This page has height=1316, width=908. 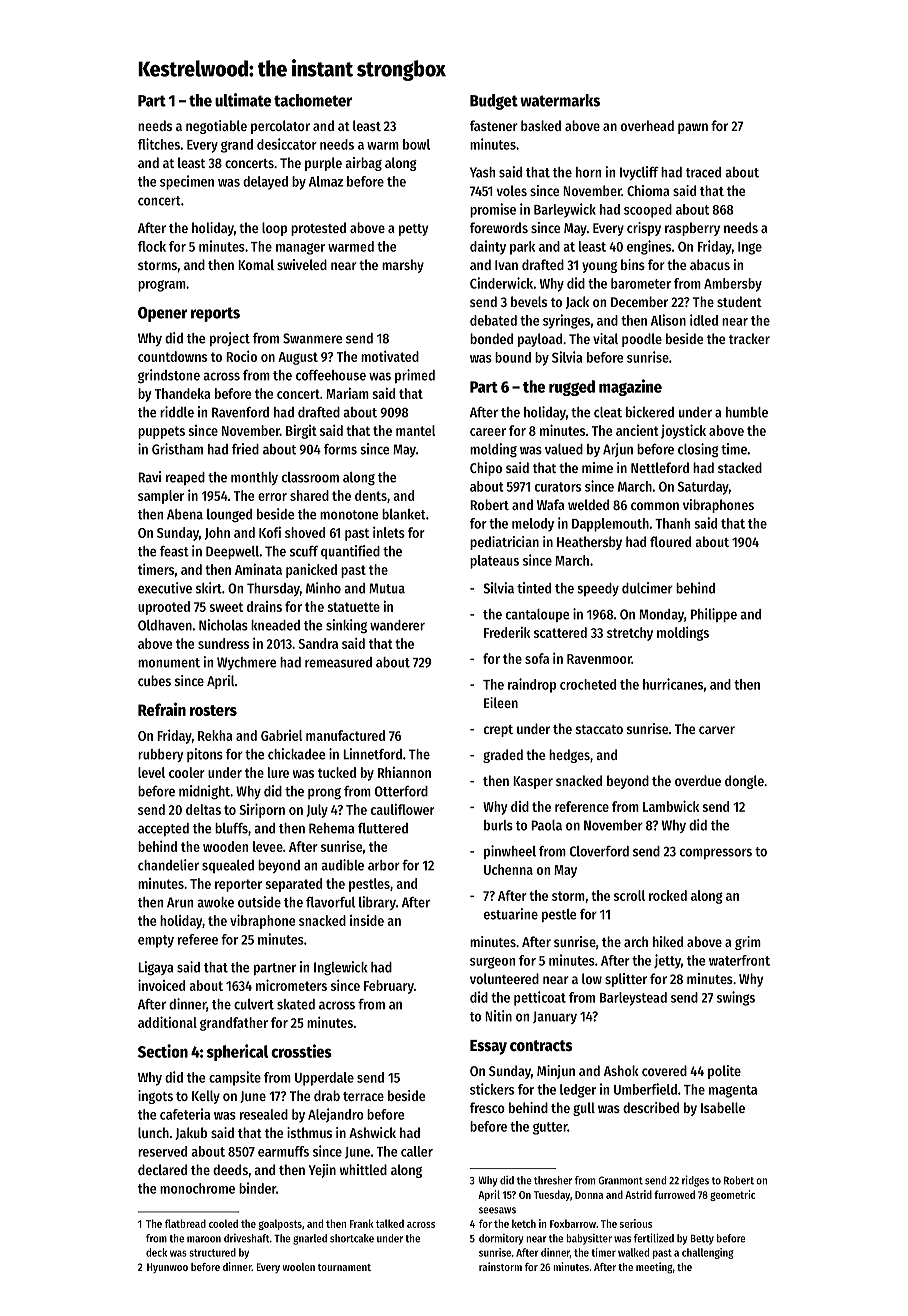 I want to click on Philippe, so click(x=714, y=615).
